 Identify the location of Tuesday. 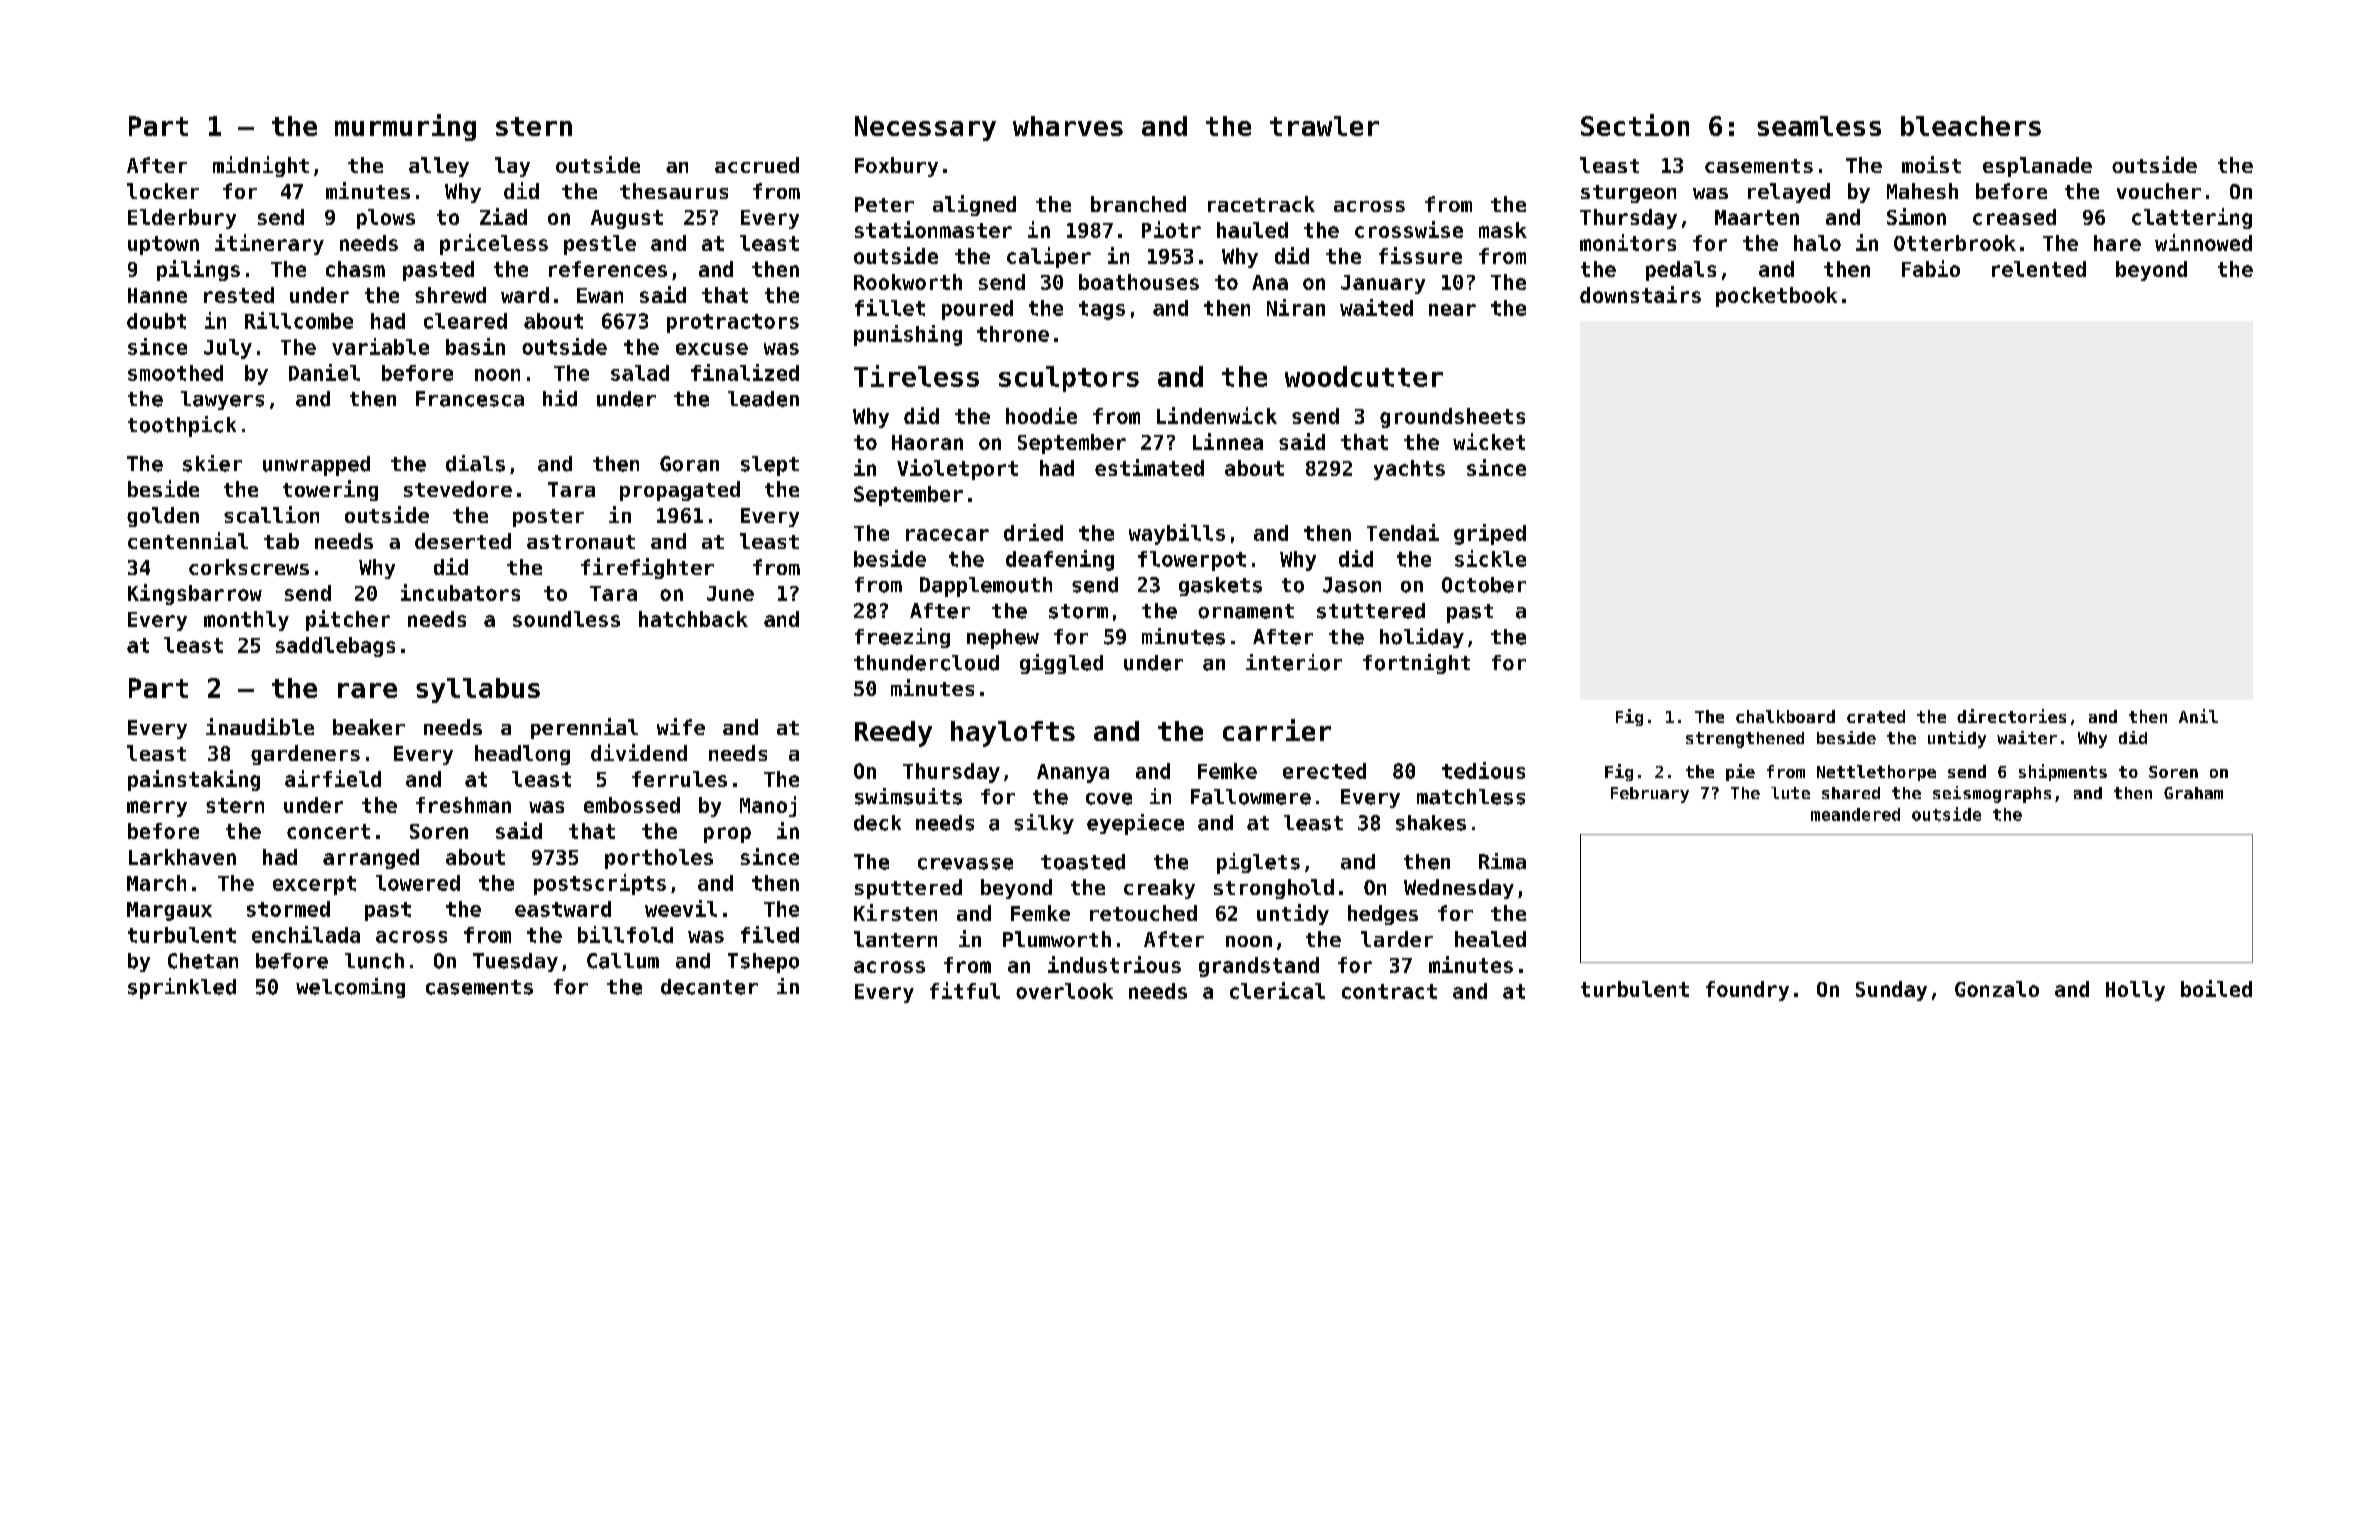
(515, 962).
